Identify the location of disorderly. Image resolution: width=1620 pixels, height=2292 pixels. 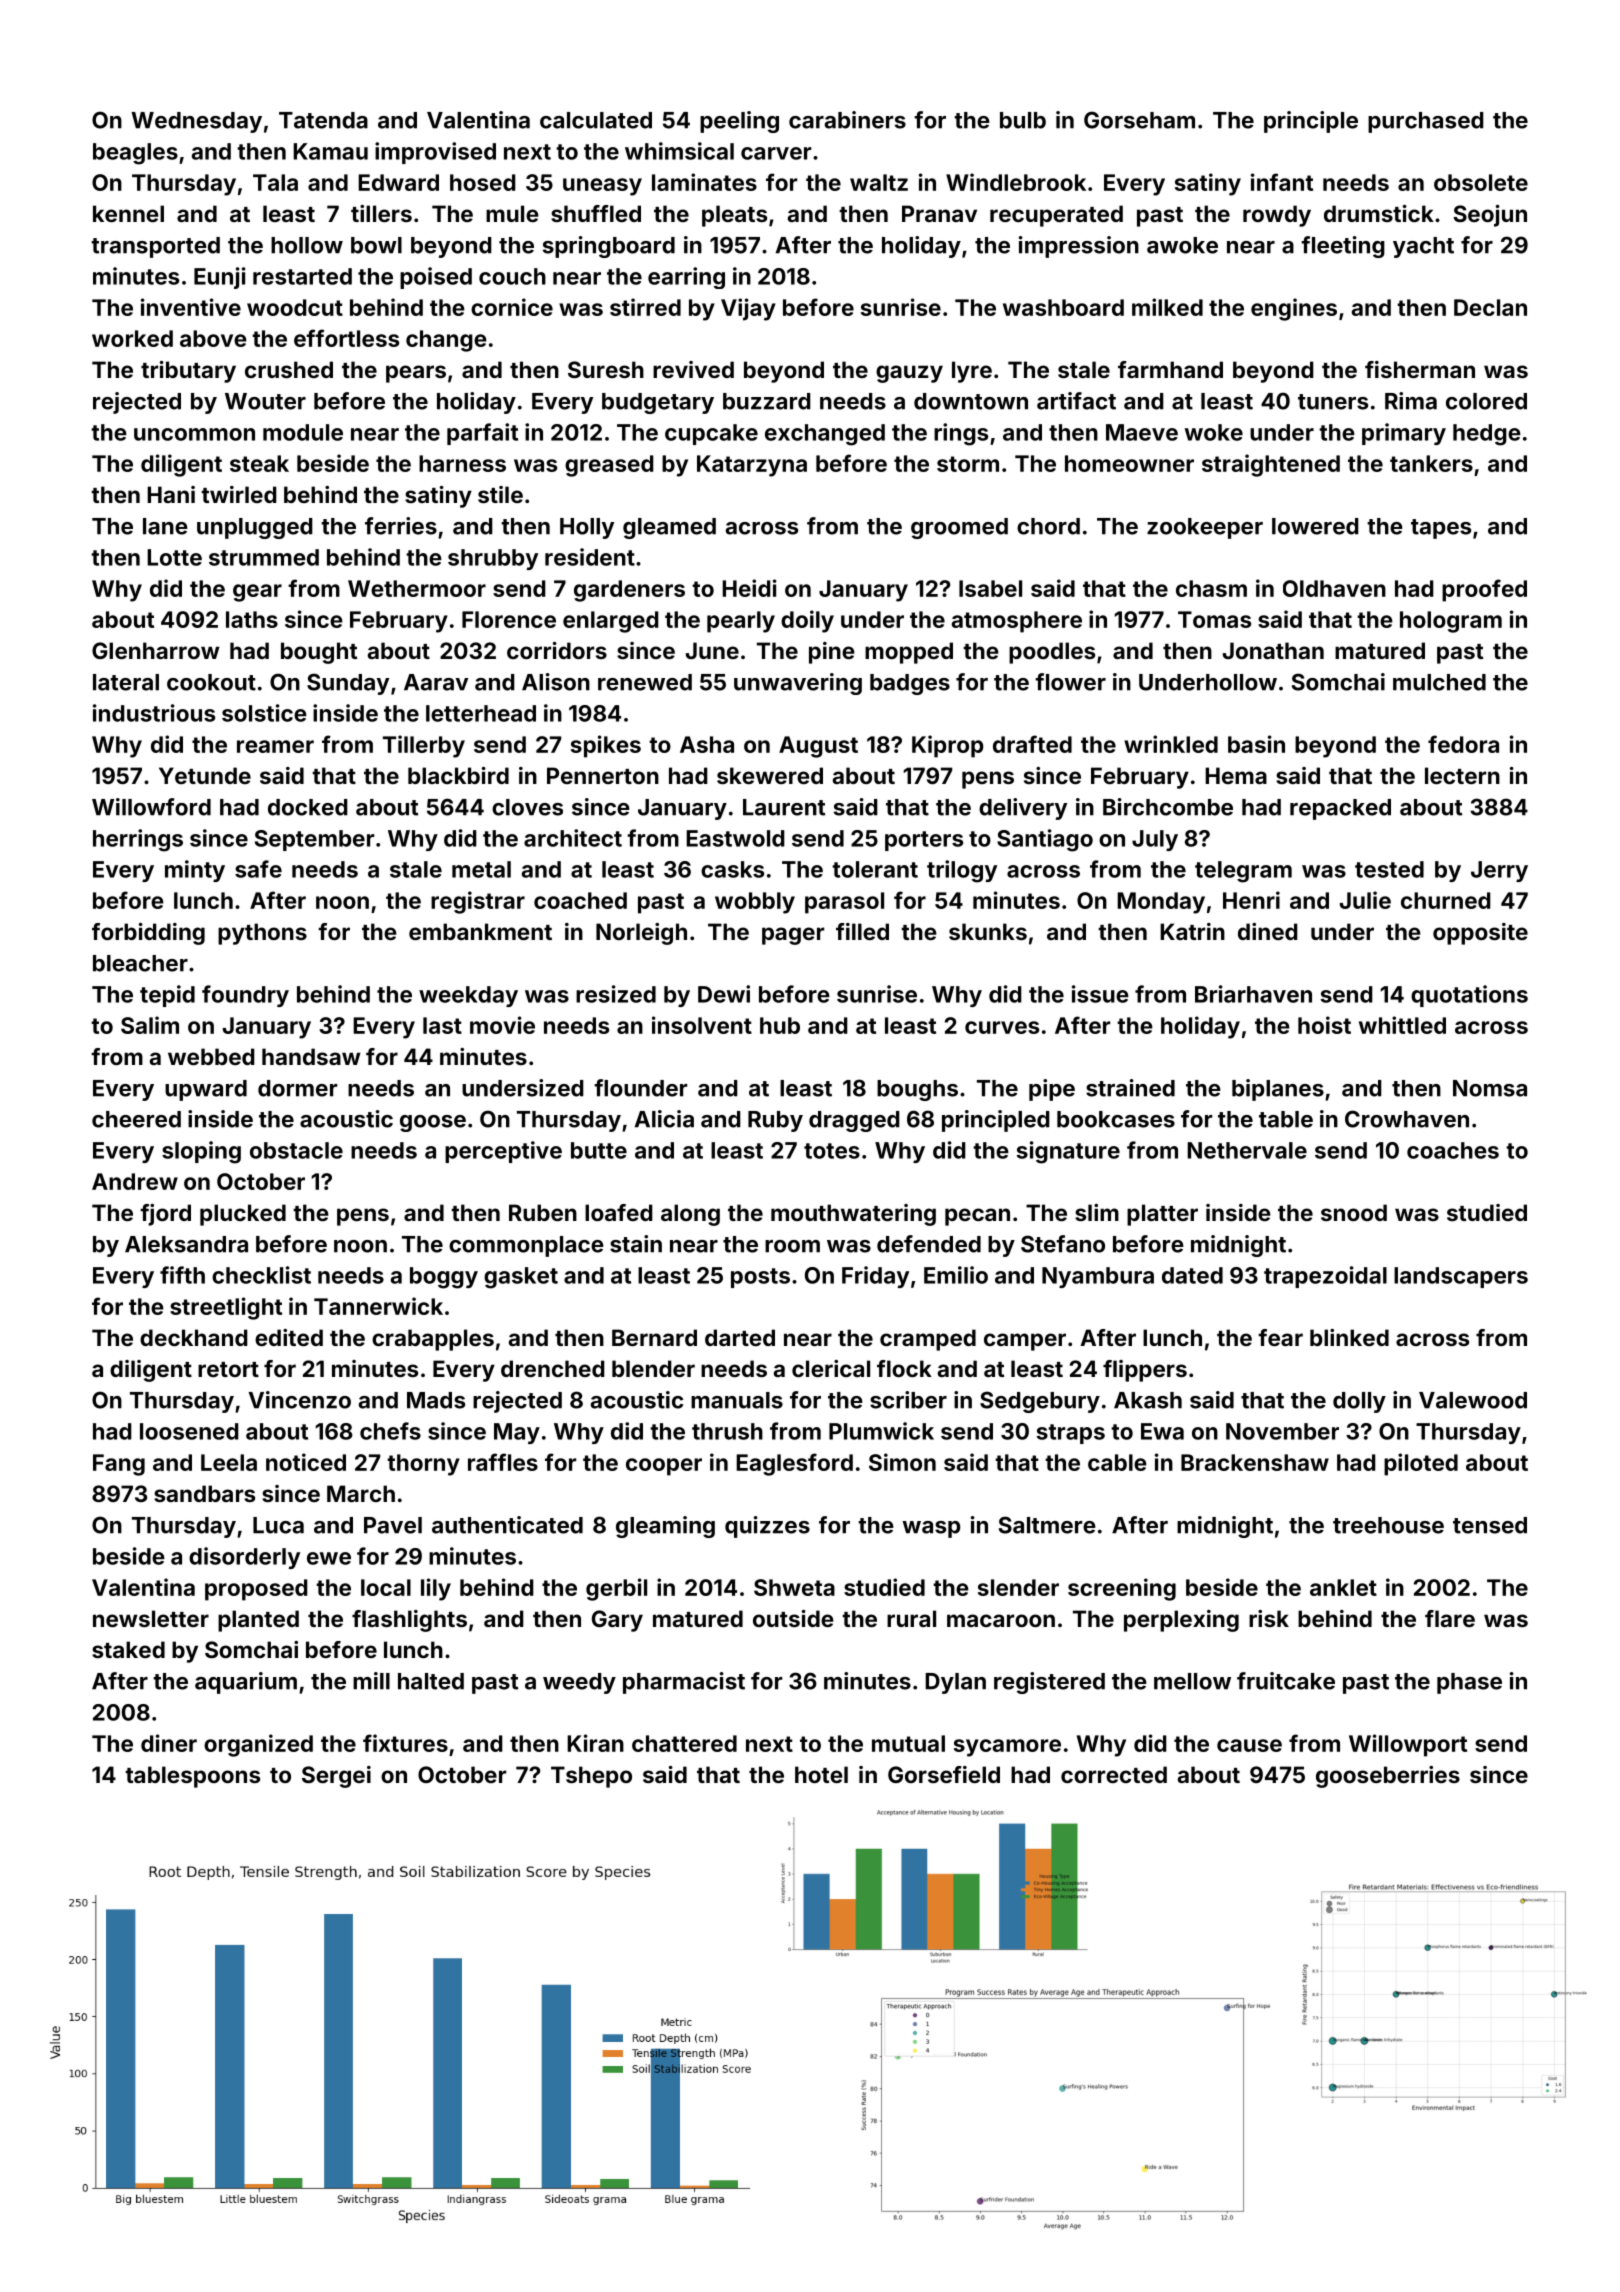
(244, 1558).
